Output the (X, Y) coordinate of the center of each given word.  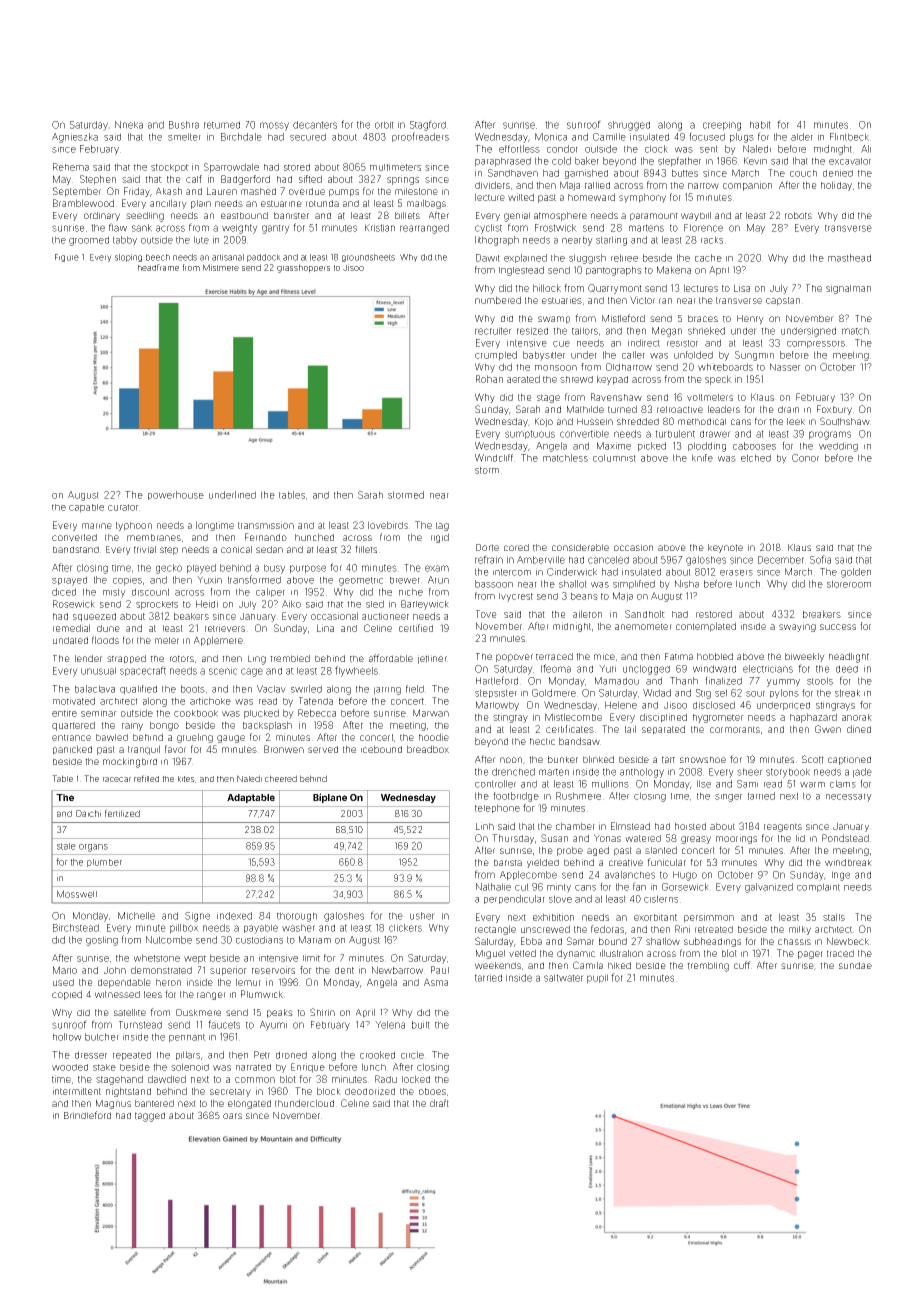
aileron (587, 614)
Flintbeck (849, 137)
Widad (657, 693)
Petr (262, 1055)
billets (407, 216)
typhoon (134, 526)
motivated (74, 701)
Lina (325, 628)
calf (194, 179)
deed (847, 669)
